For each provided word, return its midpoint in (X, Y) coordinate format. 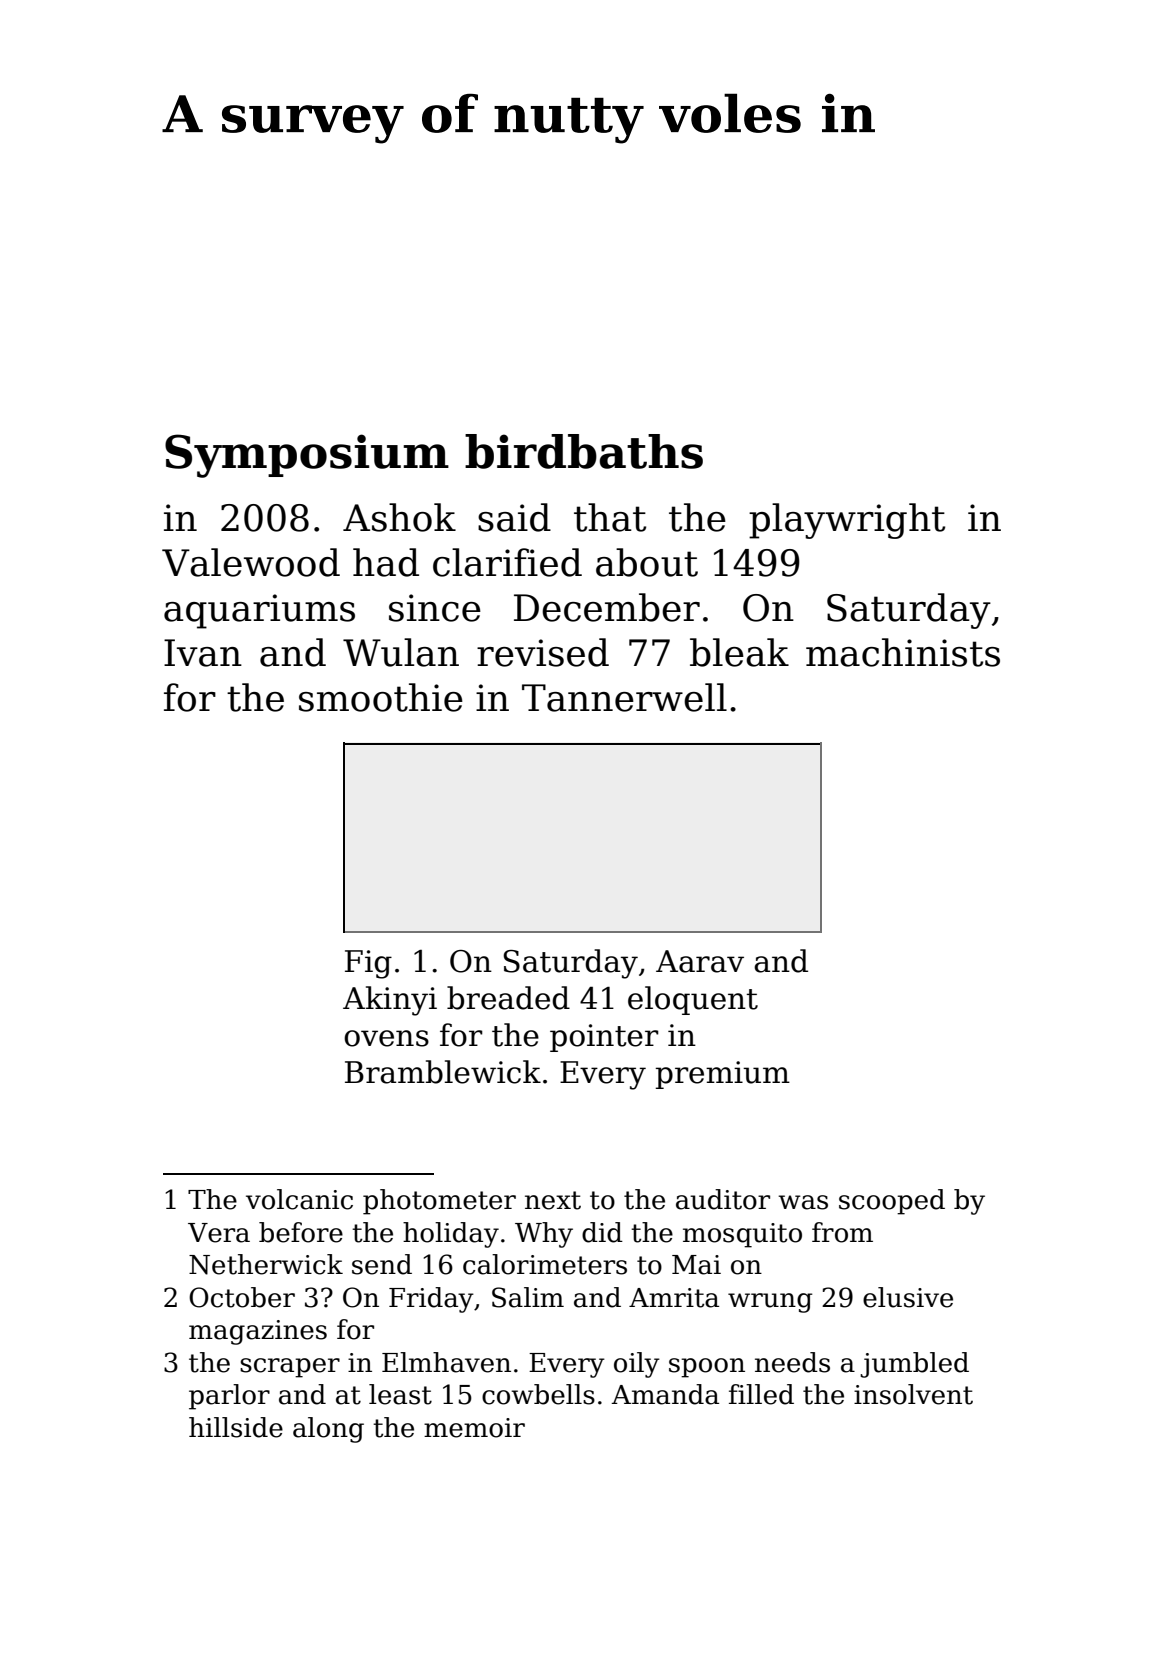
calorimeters (545, 1264)
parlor (229, 1397)
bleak (739, 652)
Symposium (307, 456)
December (607, 607)
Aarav (700, 961)
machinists (903, 652)
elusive (908, 1297)
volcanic (299, 1199)
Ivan (203, 653)
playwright (847, 521)
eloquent (693, 1000)
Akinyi (390, 1001)
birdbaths (584, 451)
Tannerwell (624, 697)
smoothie (381, 697)
